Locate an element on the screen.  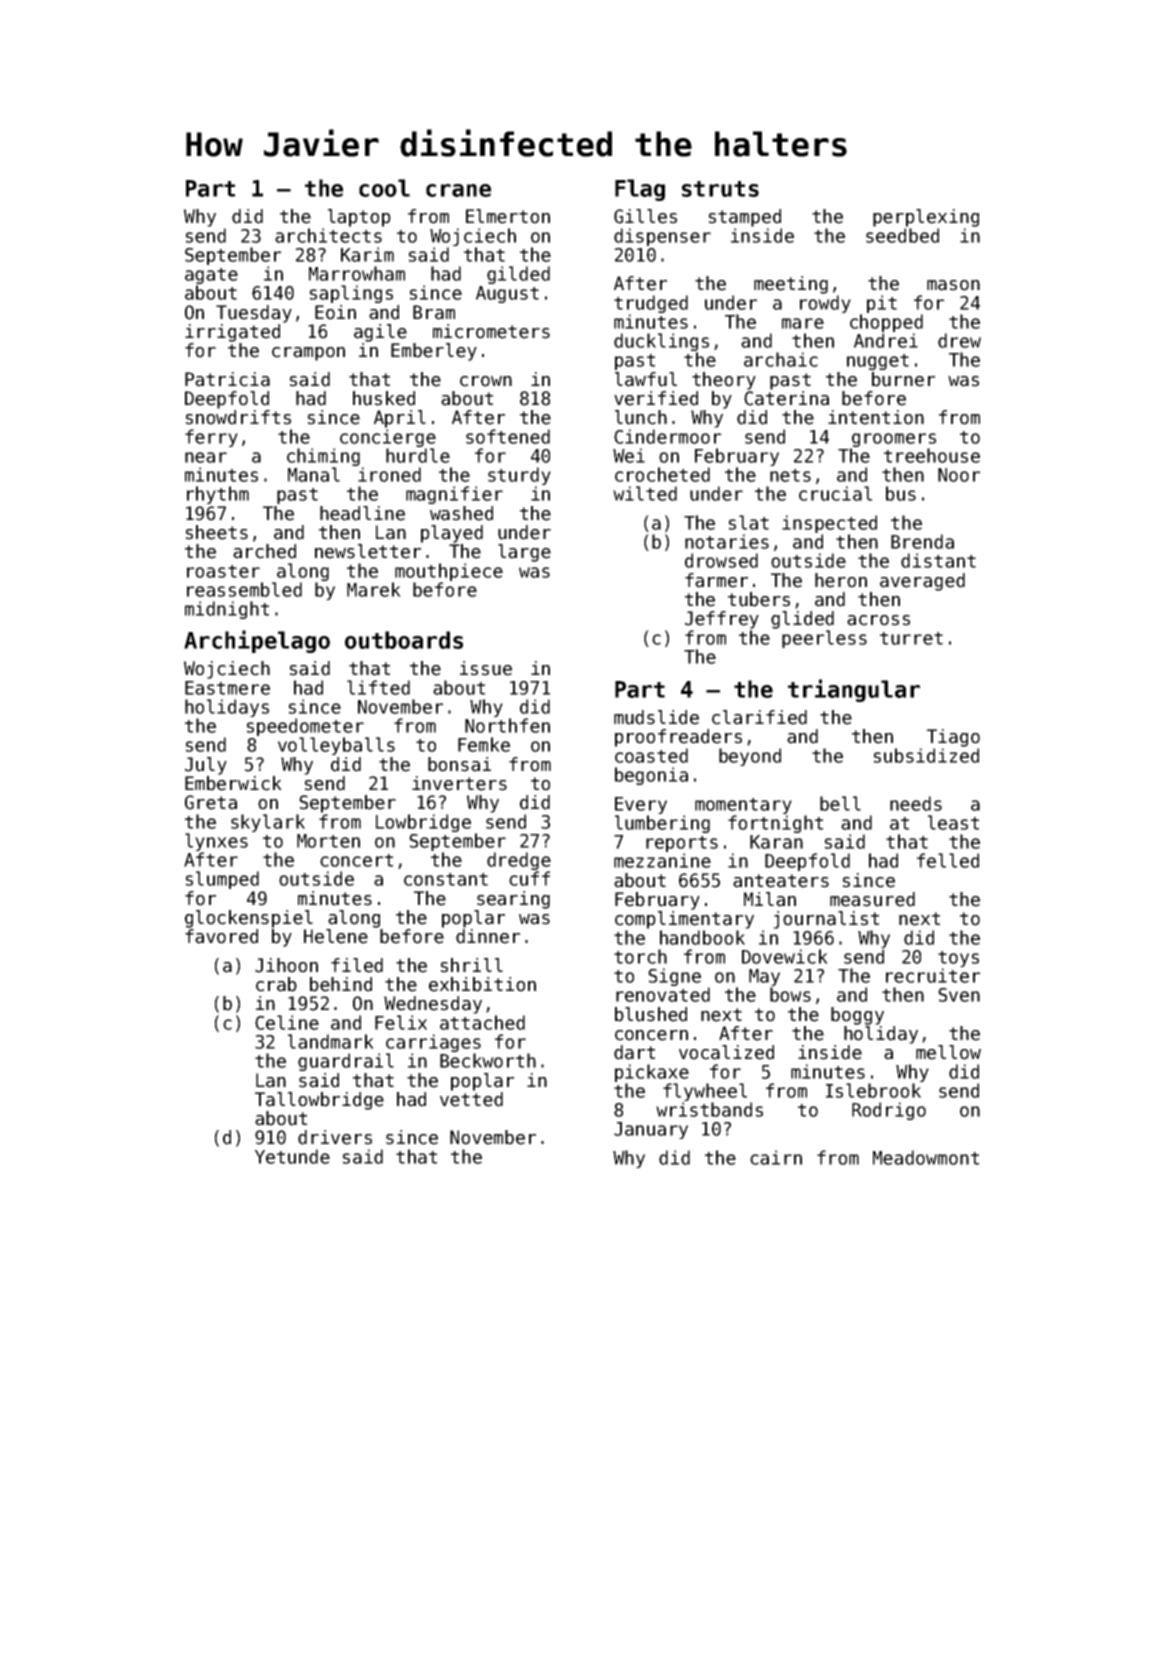
snowdrifts is located at coordinates (238, 417).
